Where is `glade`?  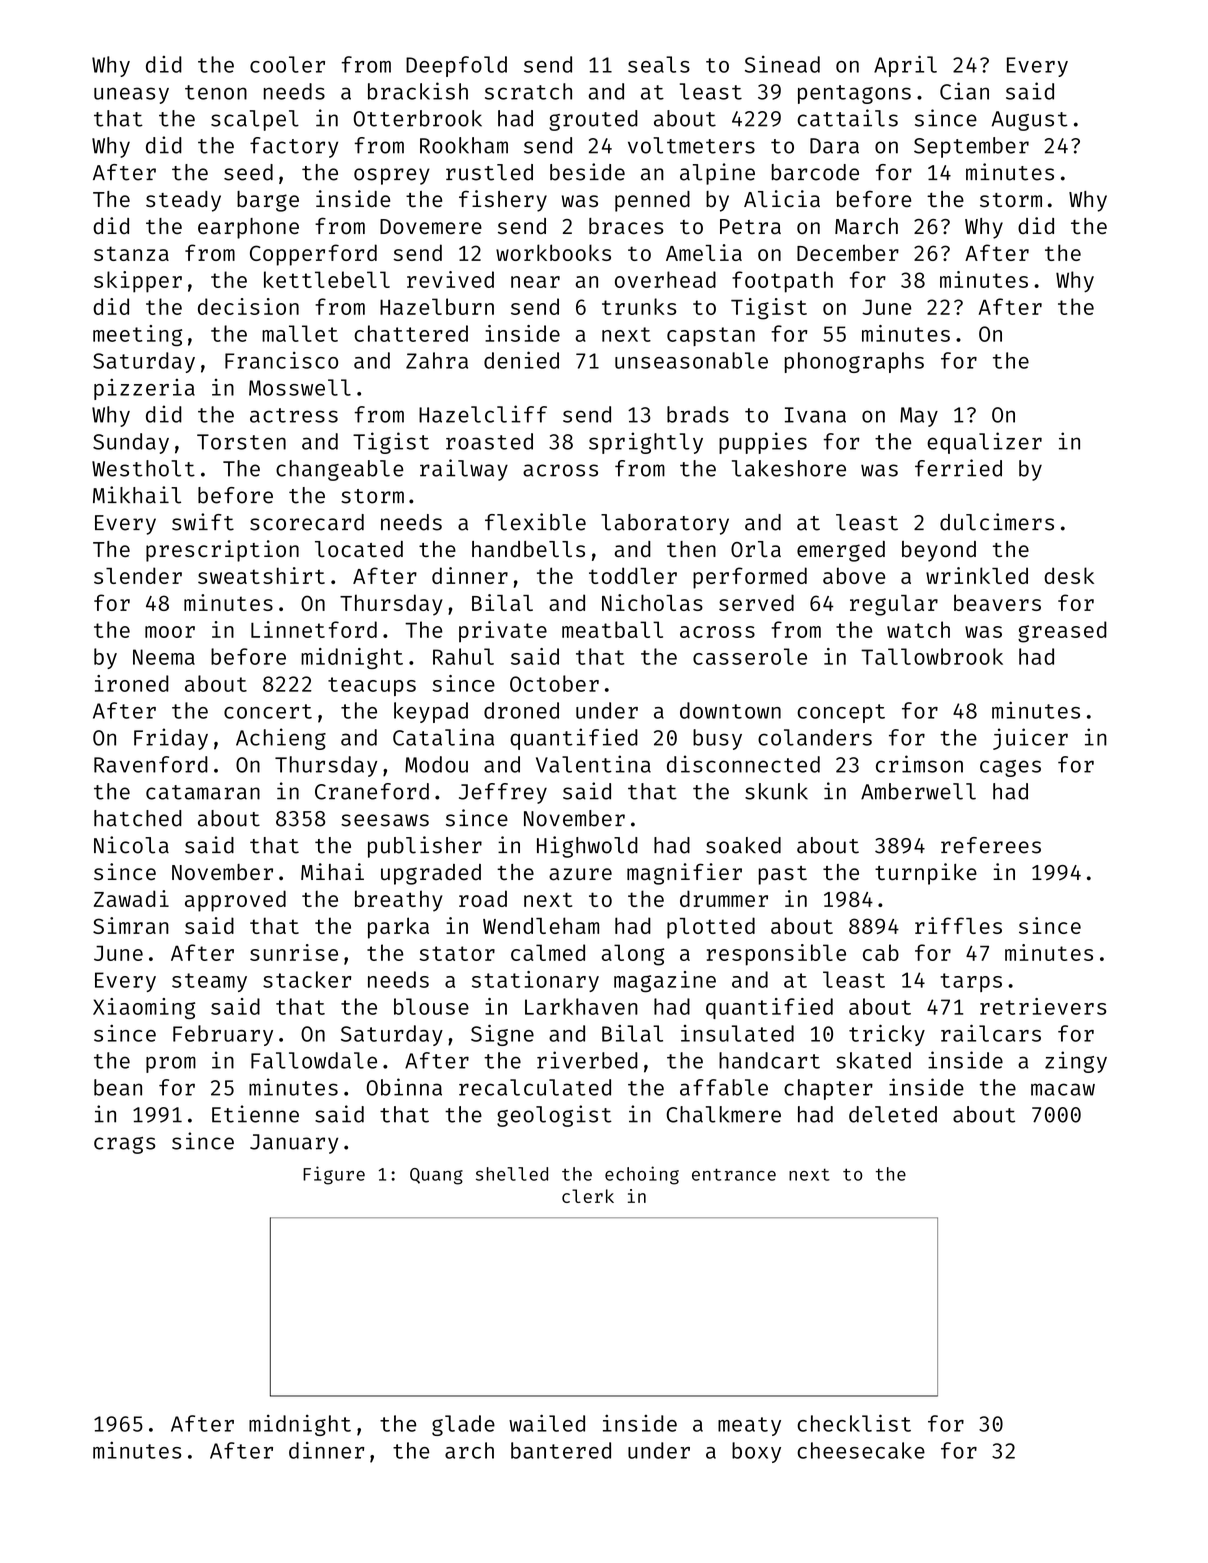 glade is located at coordinates (463, 1425).
